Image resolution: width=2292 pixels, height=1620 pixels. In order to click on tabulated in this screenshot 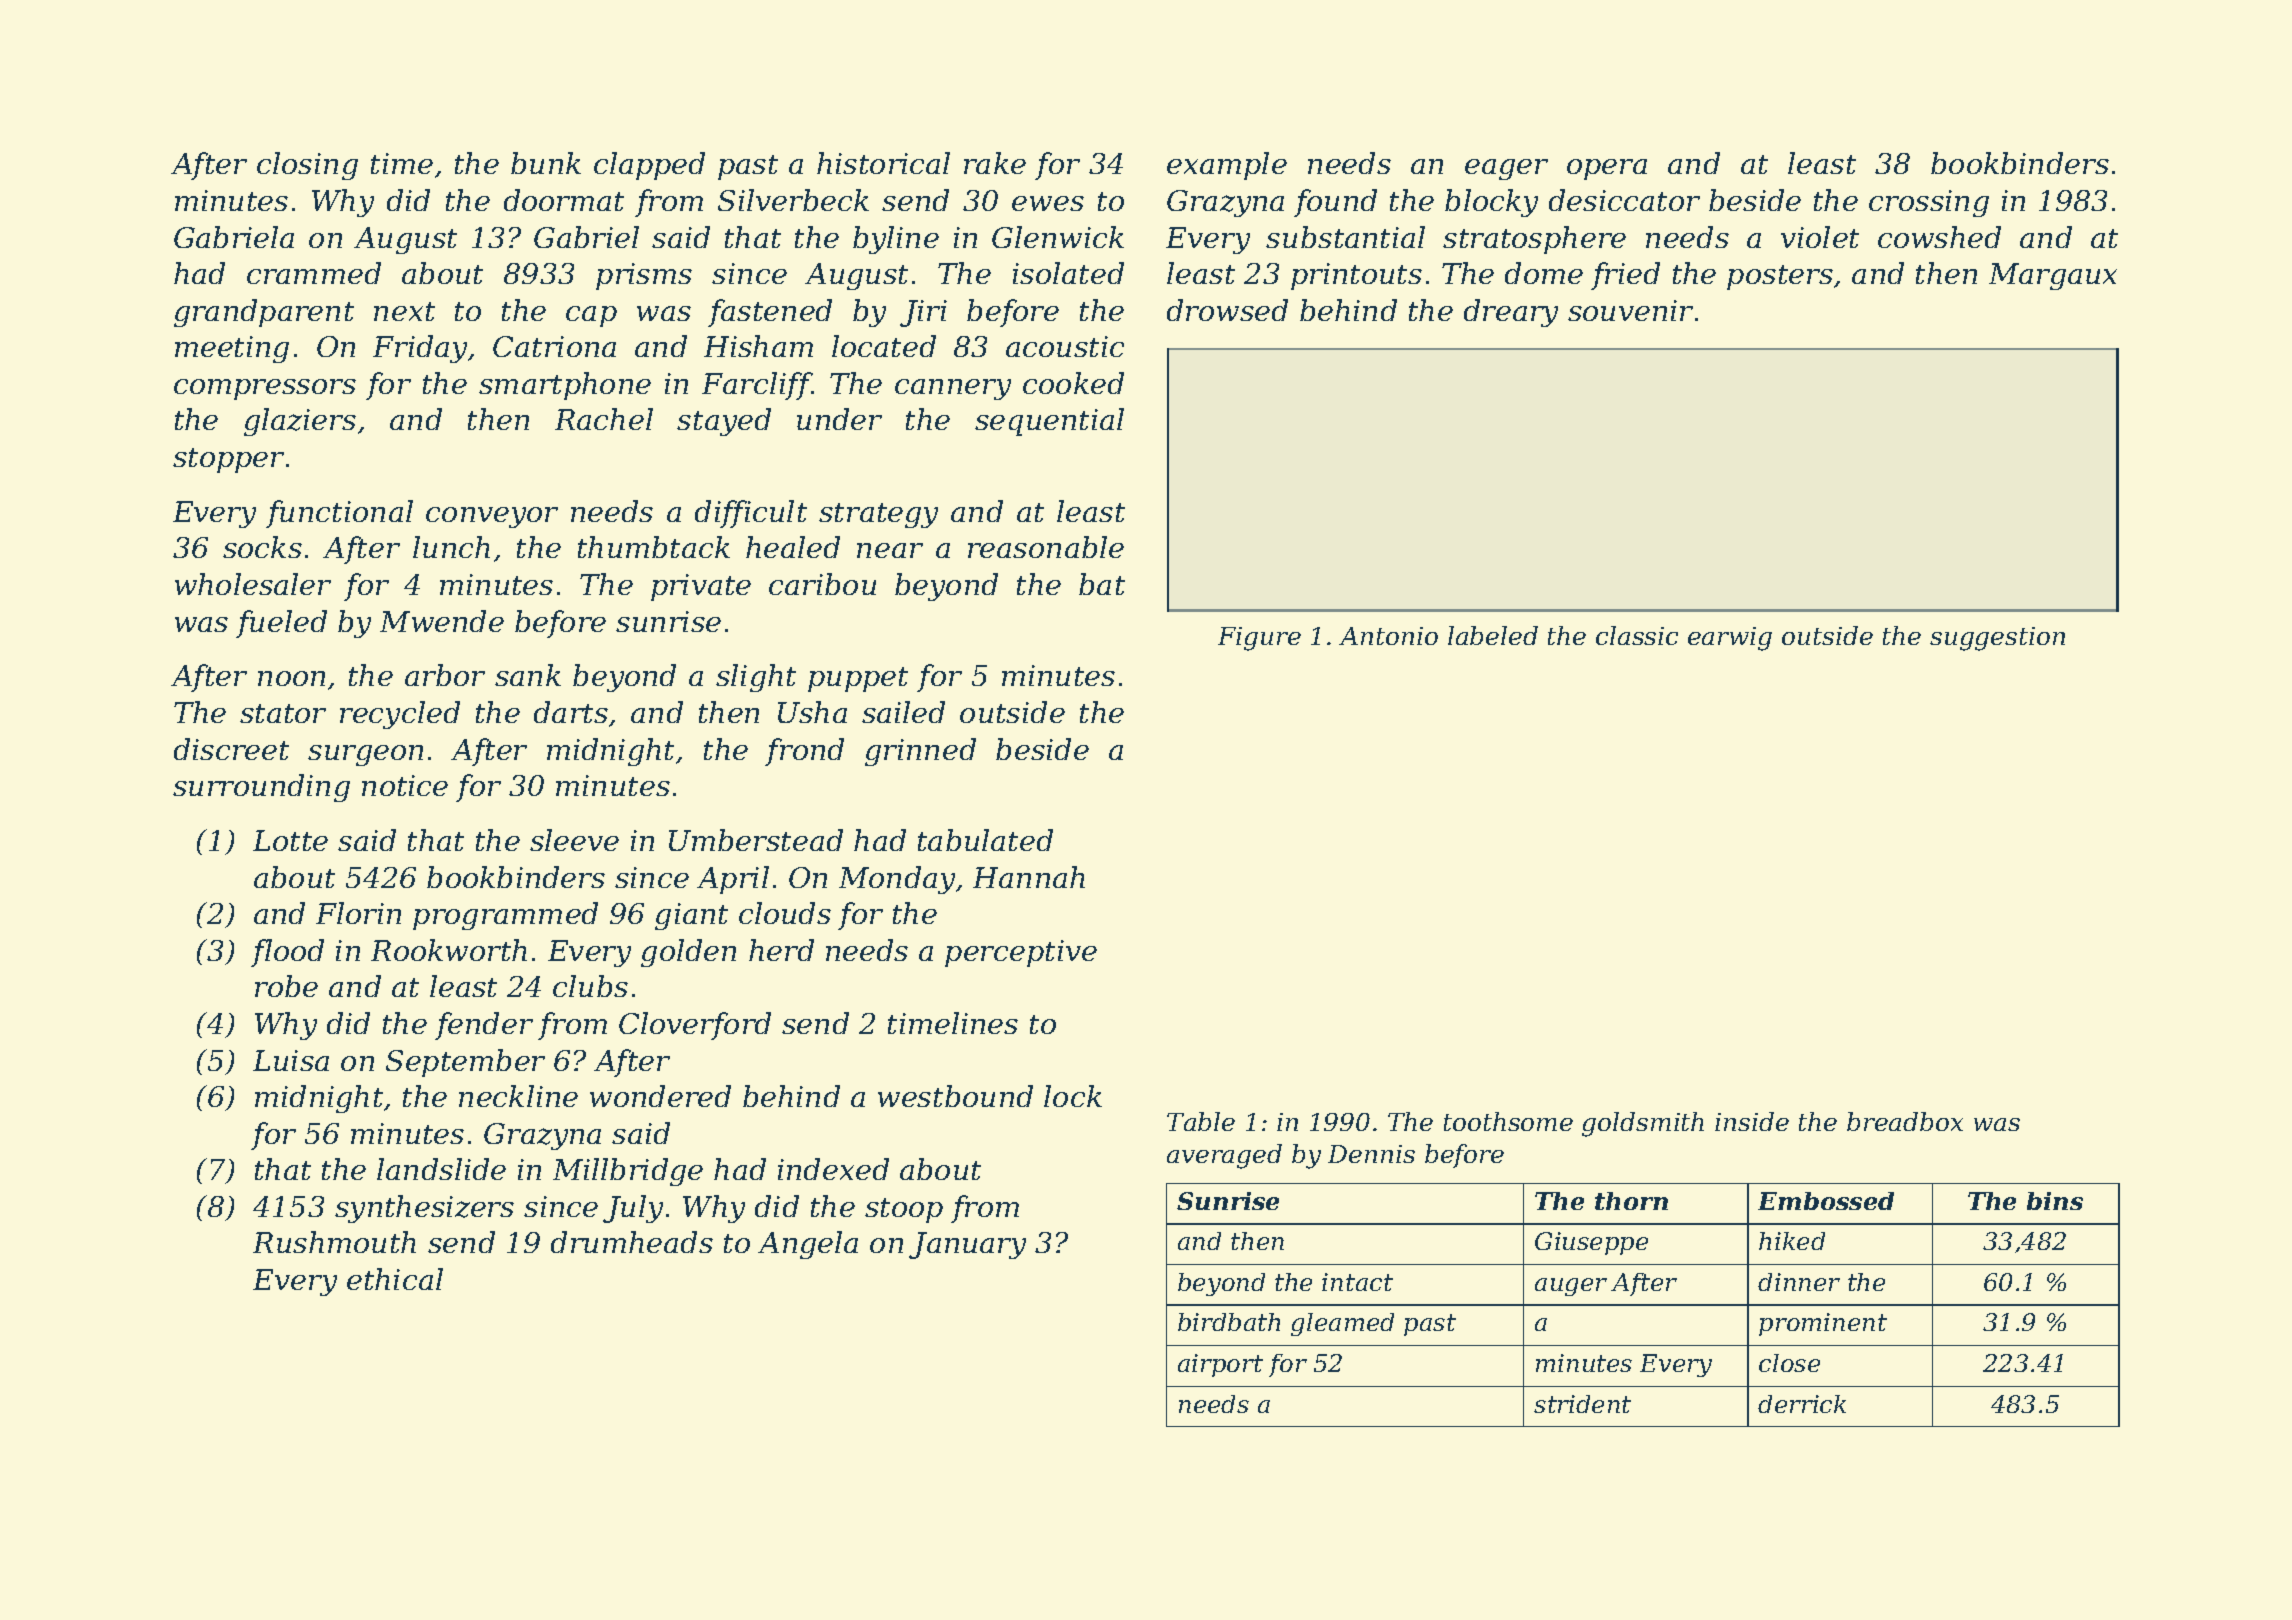, I will do `click(985, 840)`.
